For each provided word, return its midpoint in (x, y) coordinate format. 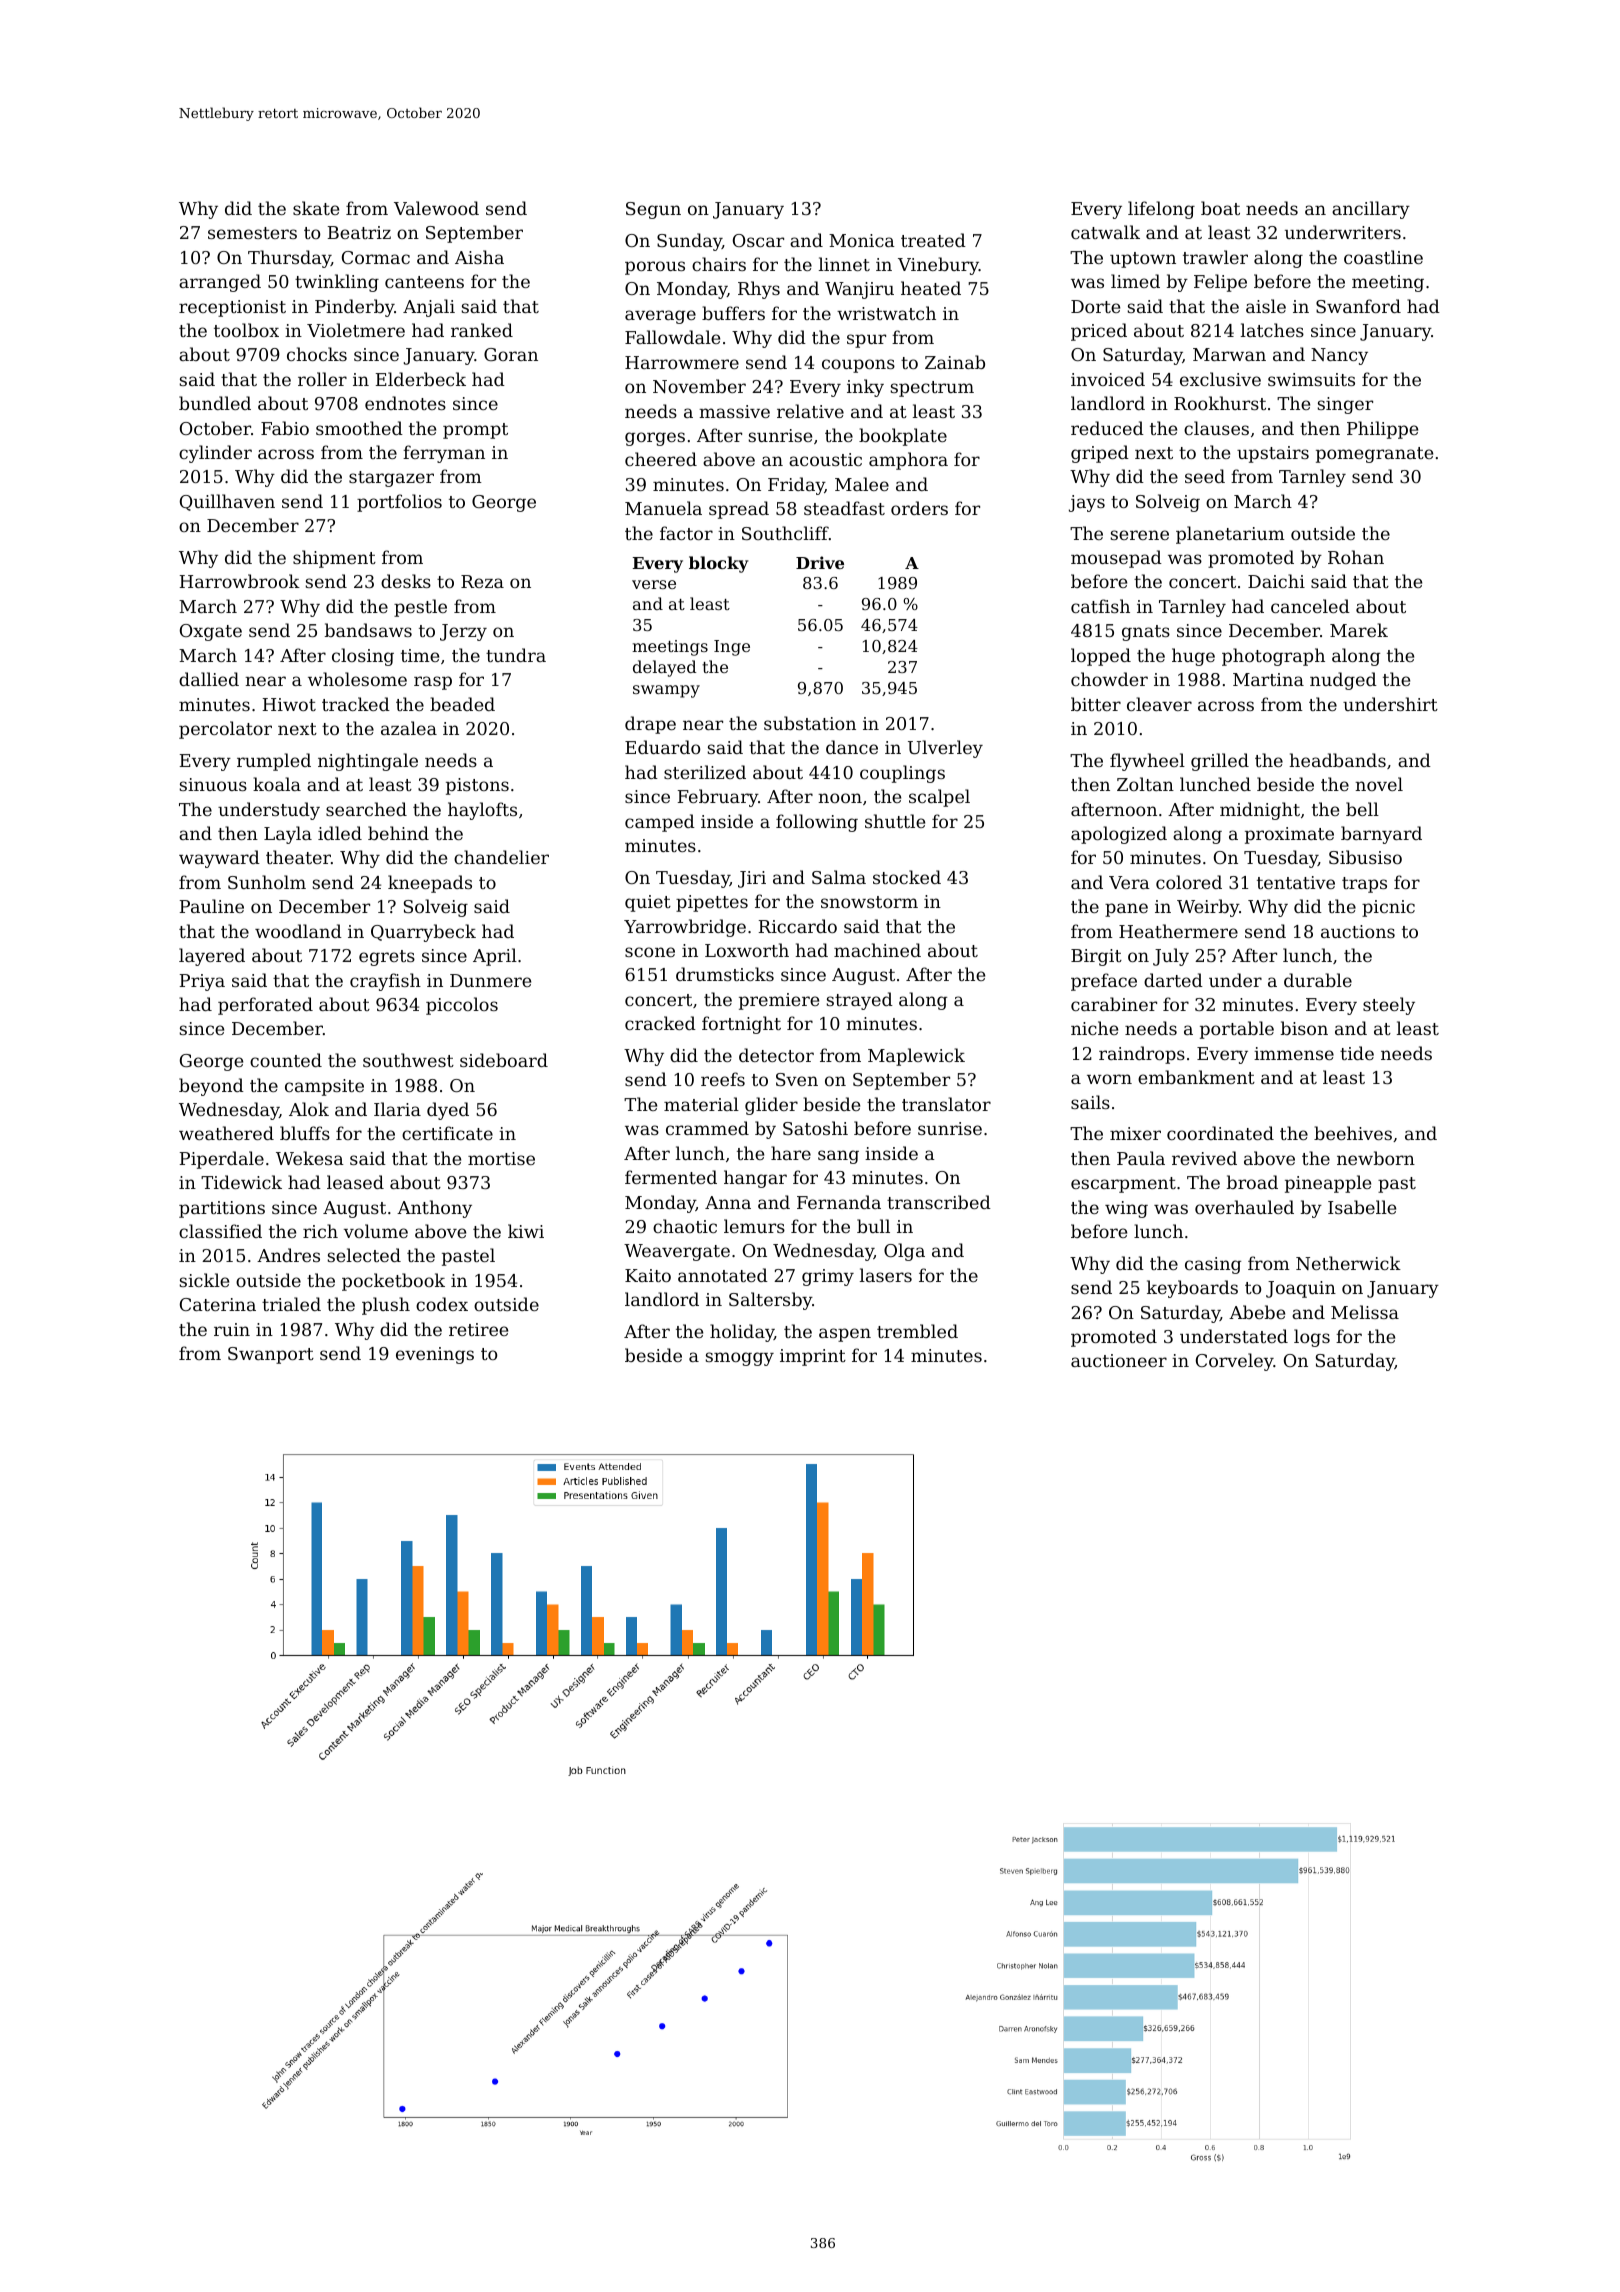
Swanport (271, 1355)
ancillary (1371, 210)
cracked (660, 1023)
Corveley (1235, 1362)
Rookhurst (1220, 403)
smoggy (739, 1359)
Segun (653, 210)
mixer (1135, 1133)
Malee (862, 484)
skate (316, 208)
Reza (482, 581)
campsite (324, 1087)
